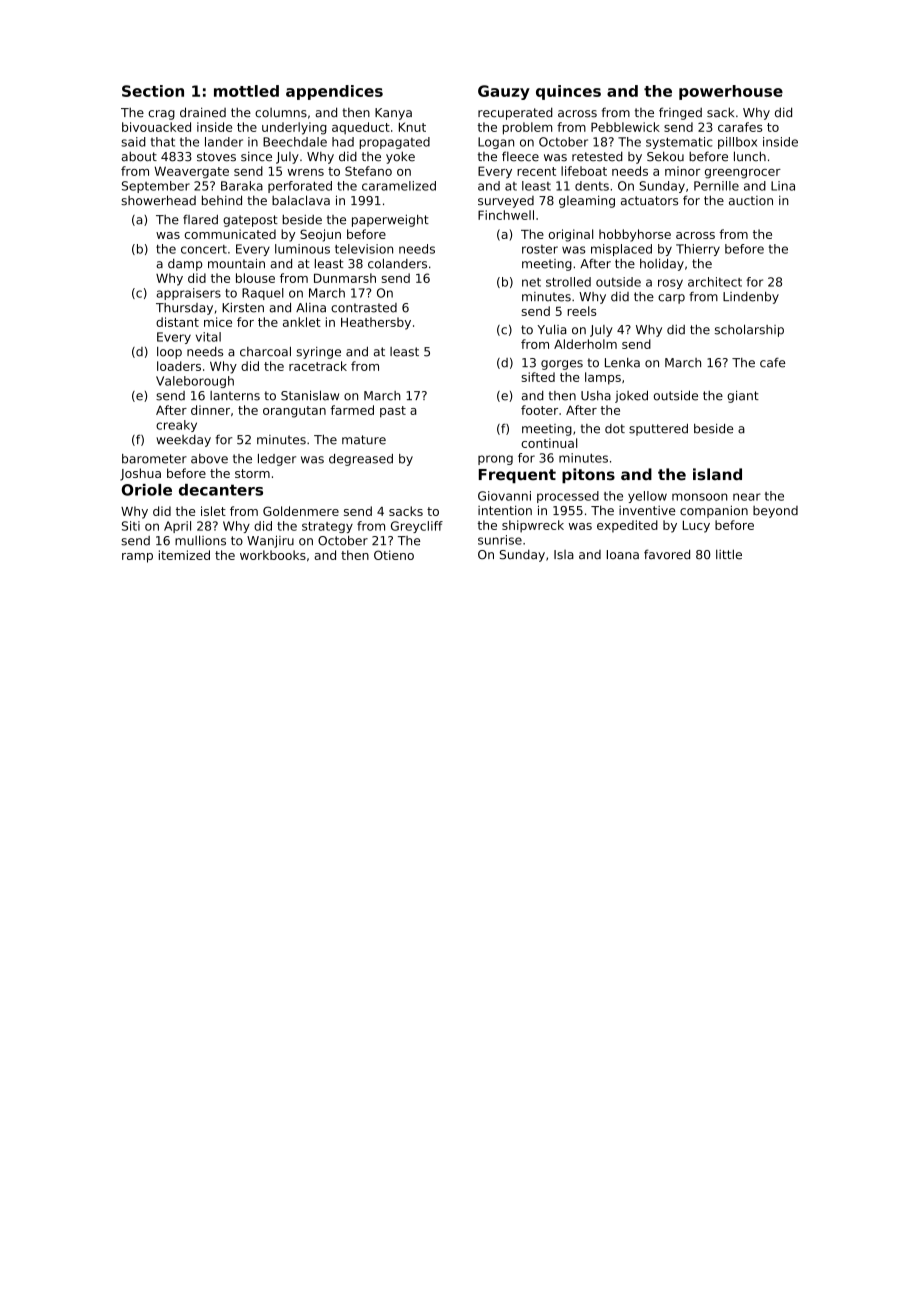 The height and width of the image is (1308, 924). What do you see at coordinates (631, 396) in the image?
I see `joked` at bounding box center [631, 396].
